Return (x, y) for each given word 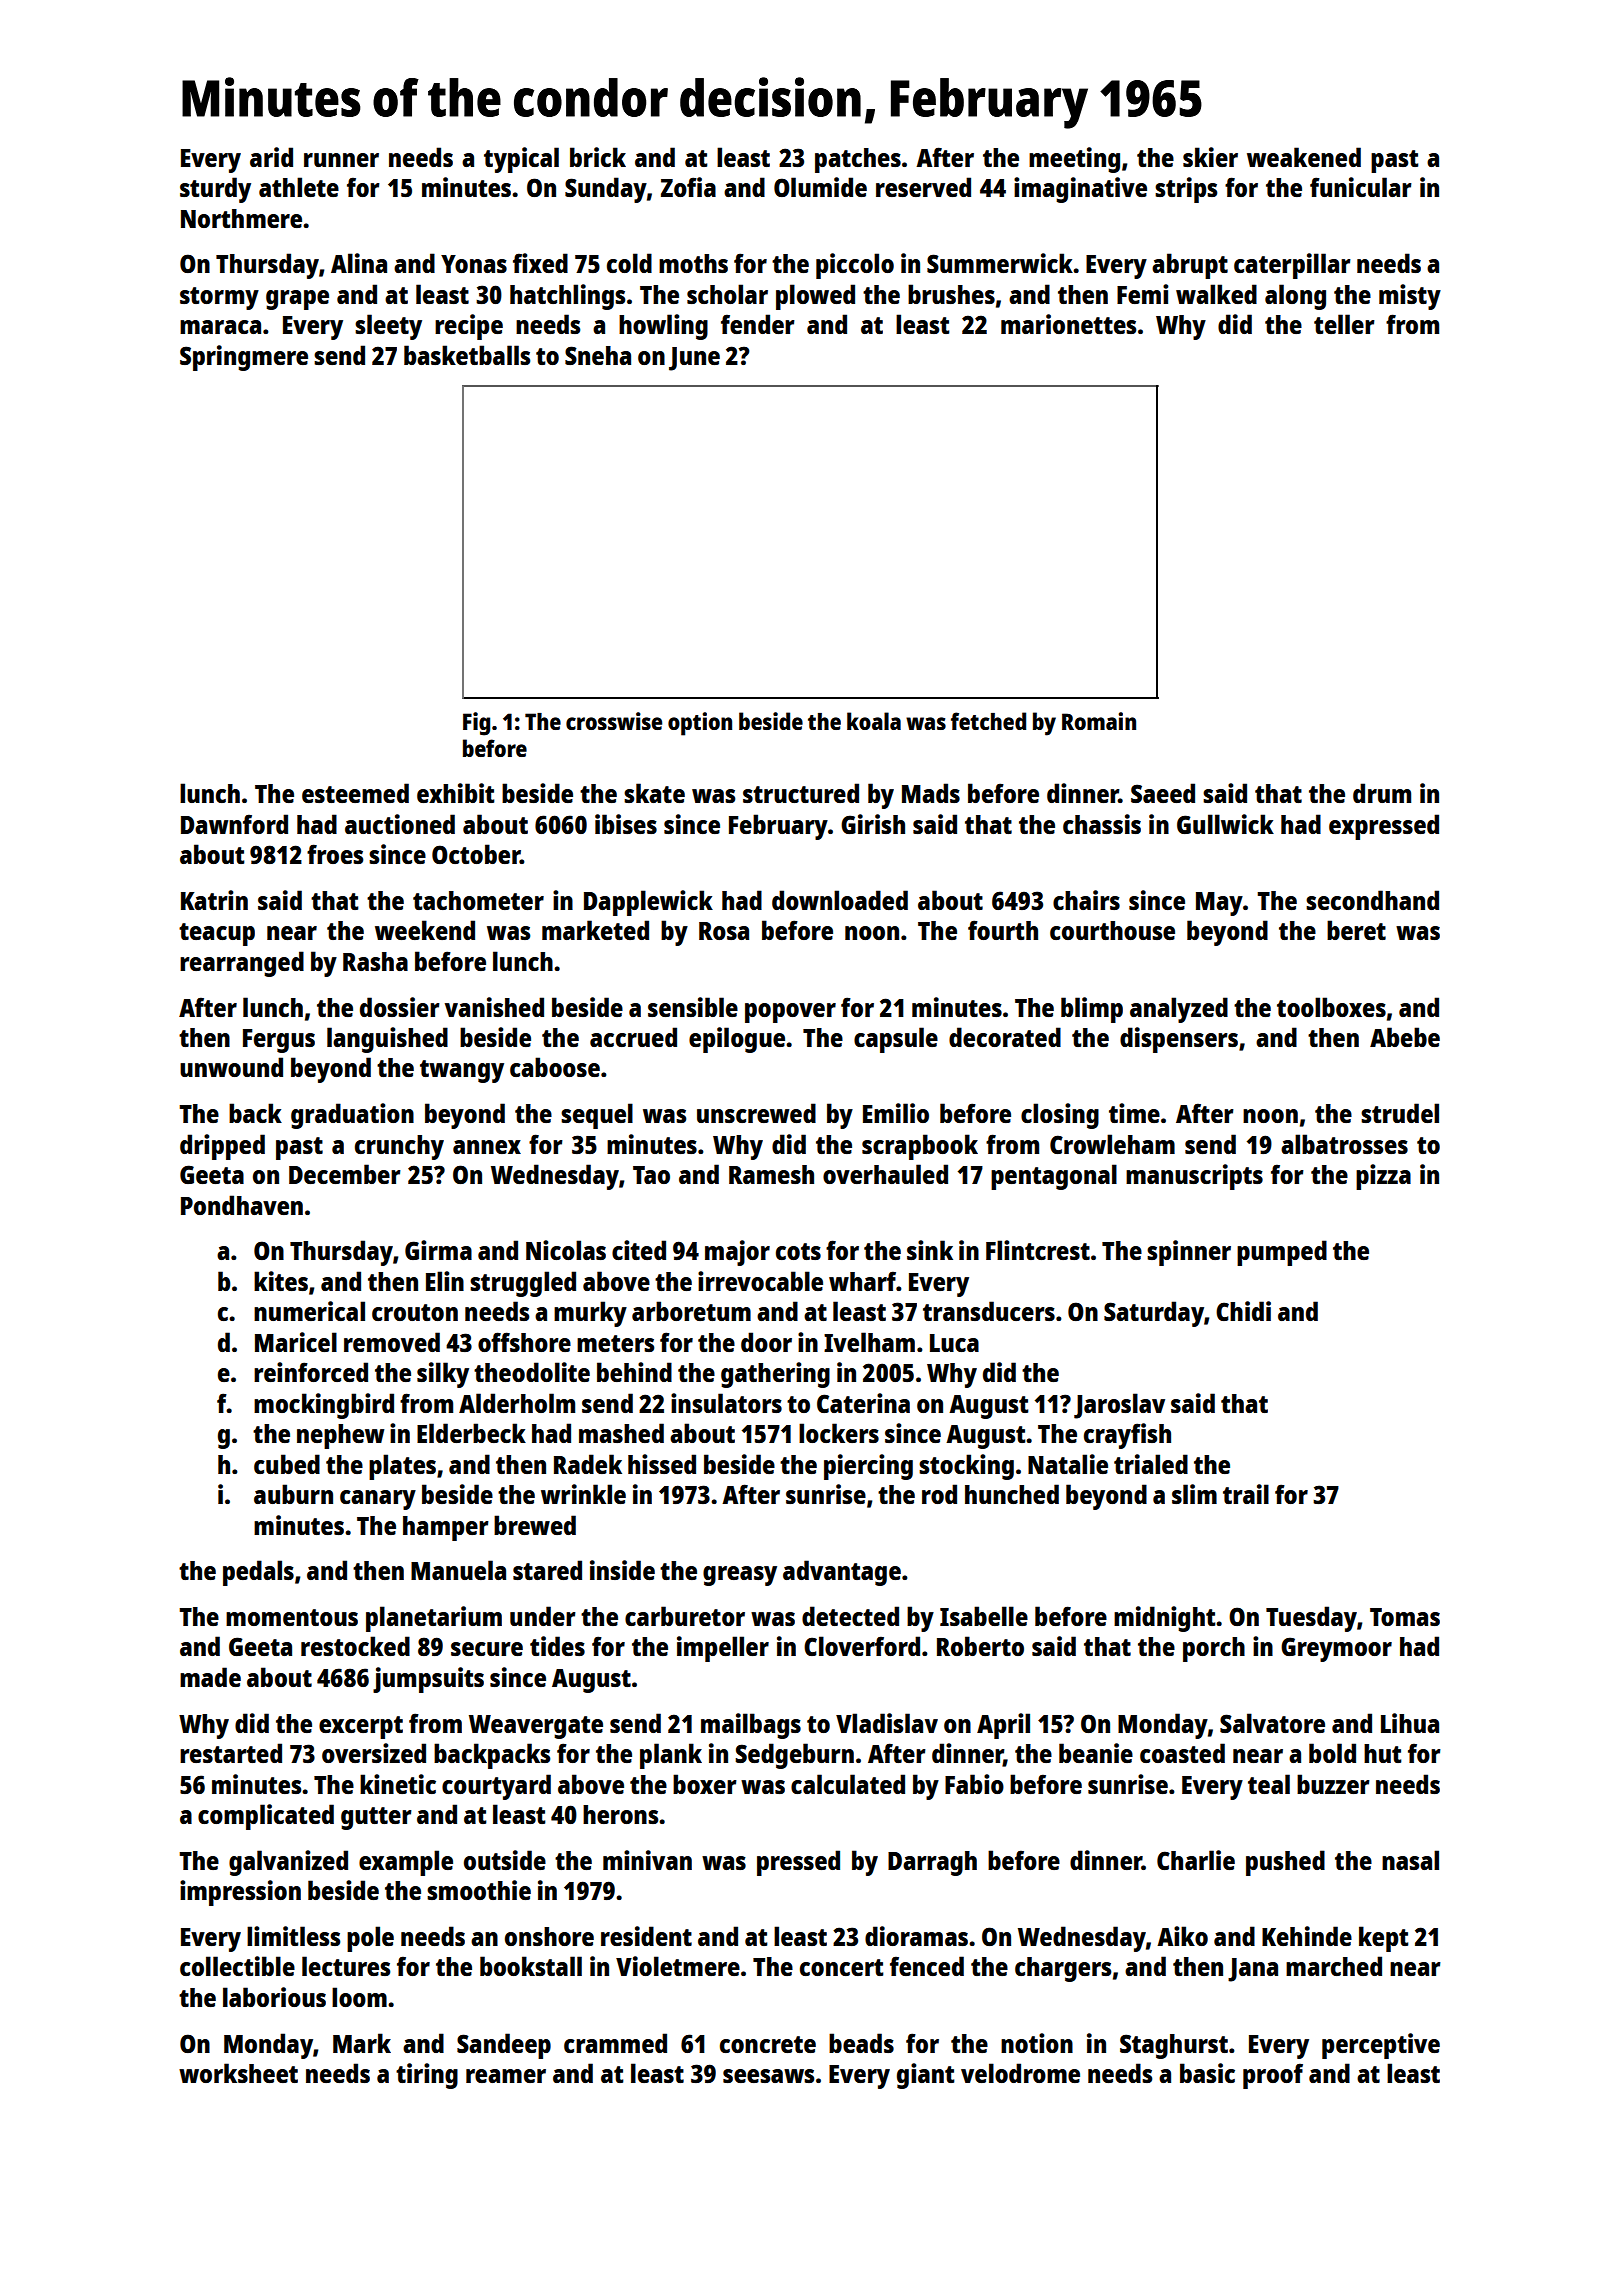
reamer (506, 2076)
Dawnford (234, 824)
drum (1382, 793)
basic (1207, 2073)
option (700, 724)
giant (925, 2076)
